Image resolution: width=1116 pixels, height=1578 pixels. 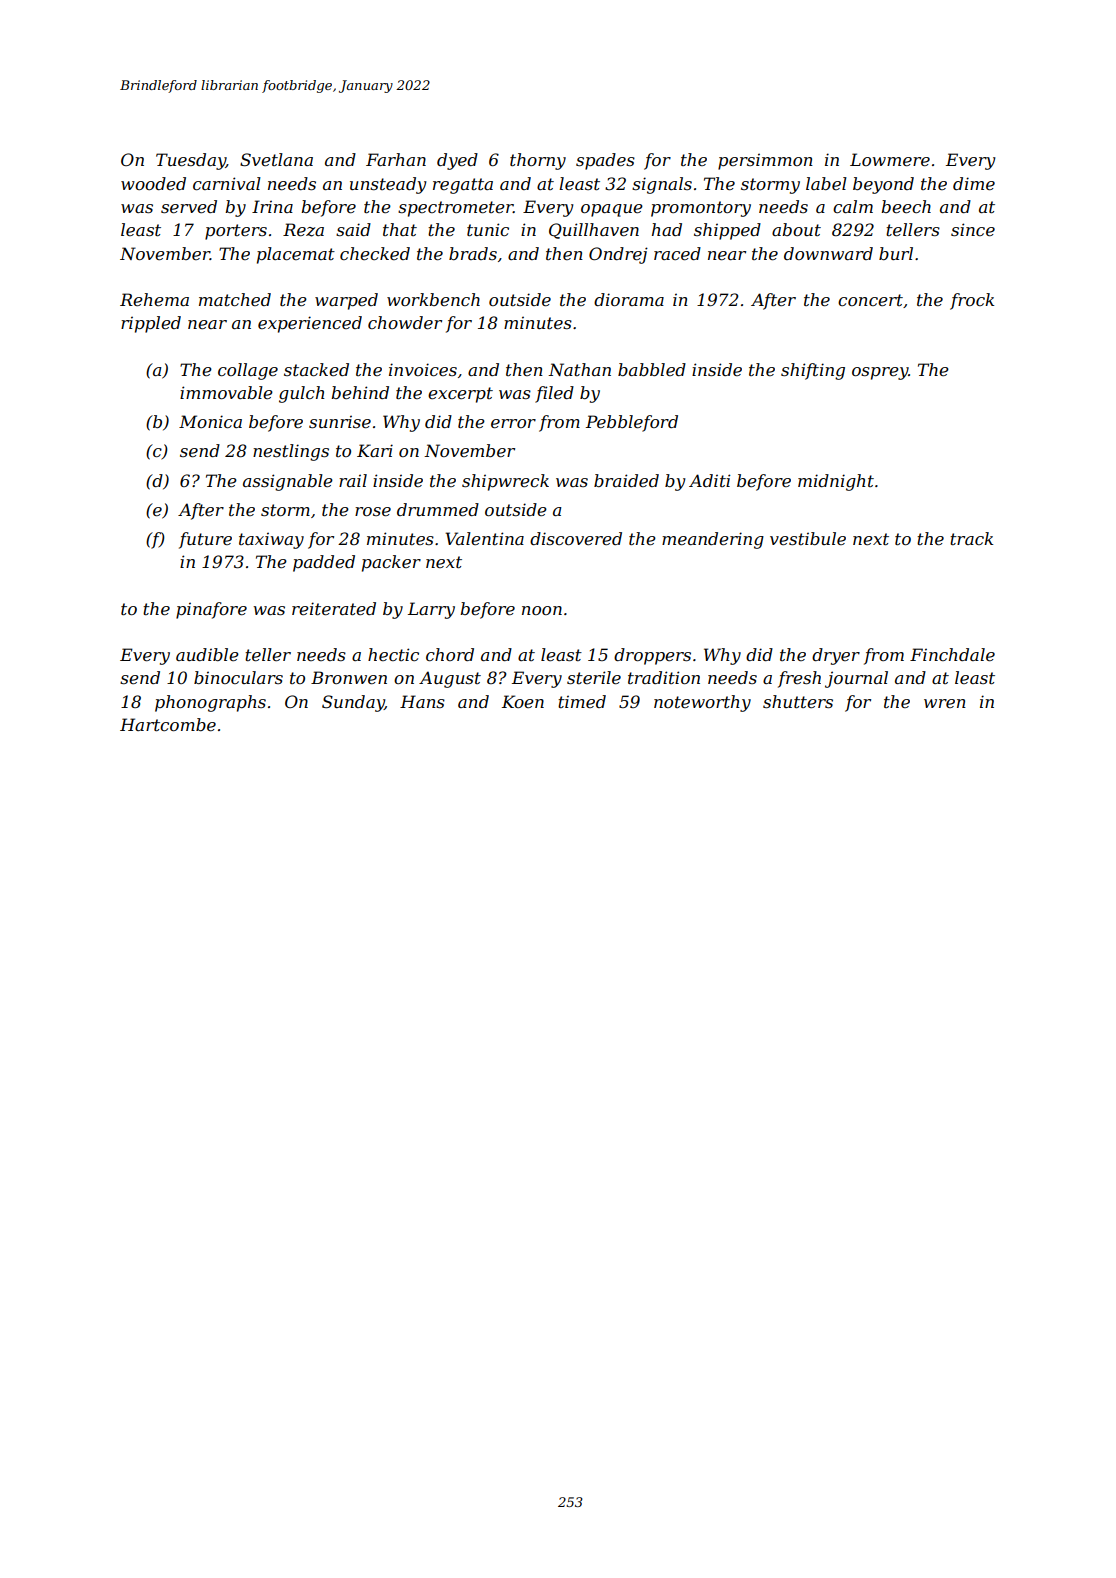 I want to click on shutters, so click(x=798, y=701).
